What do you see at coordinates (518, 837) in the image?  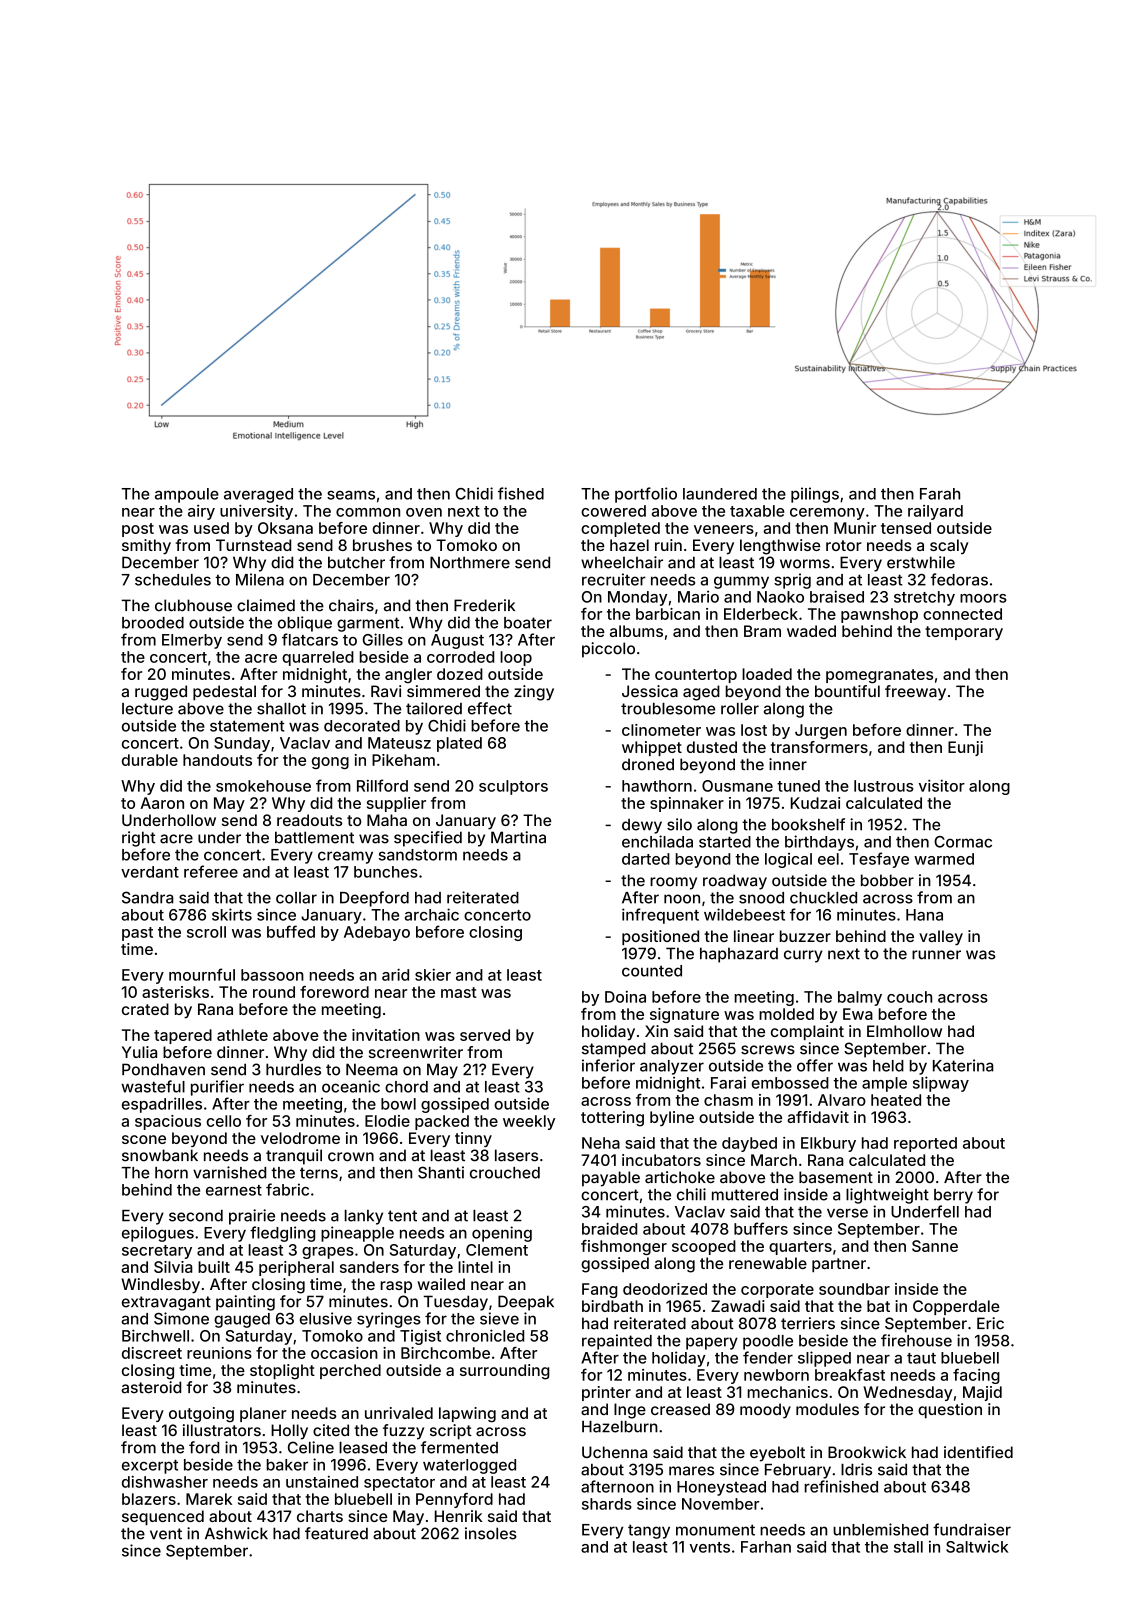 I see `Martina` at bounding box center [518, 837].
